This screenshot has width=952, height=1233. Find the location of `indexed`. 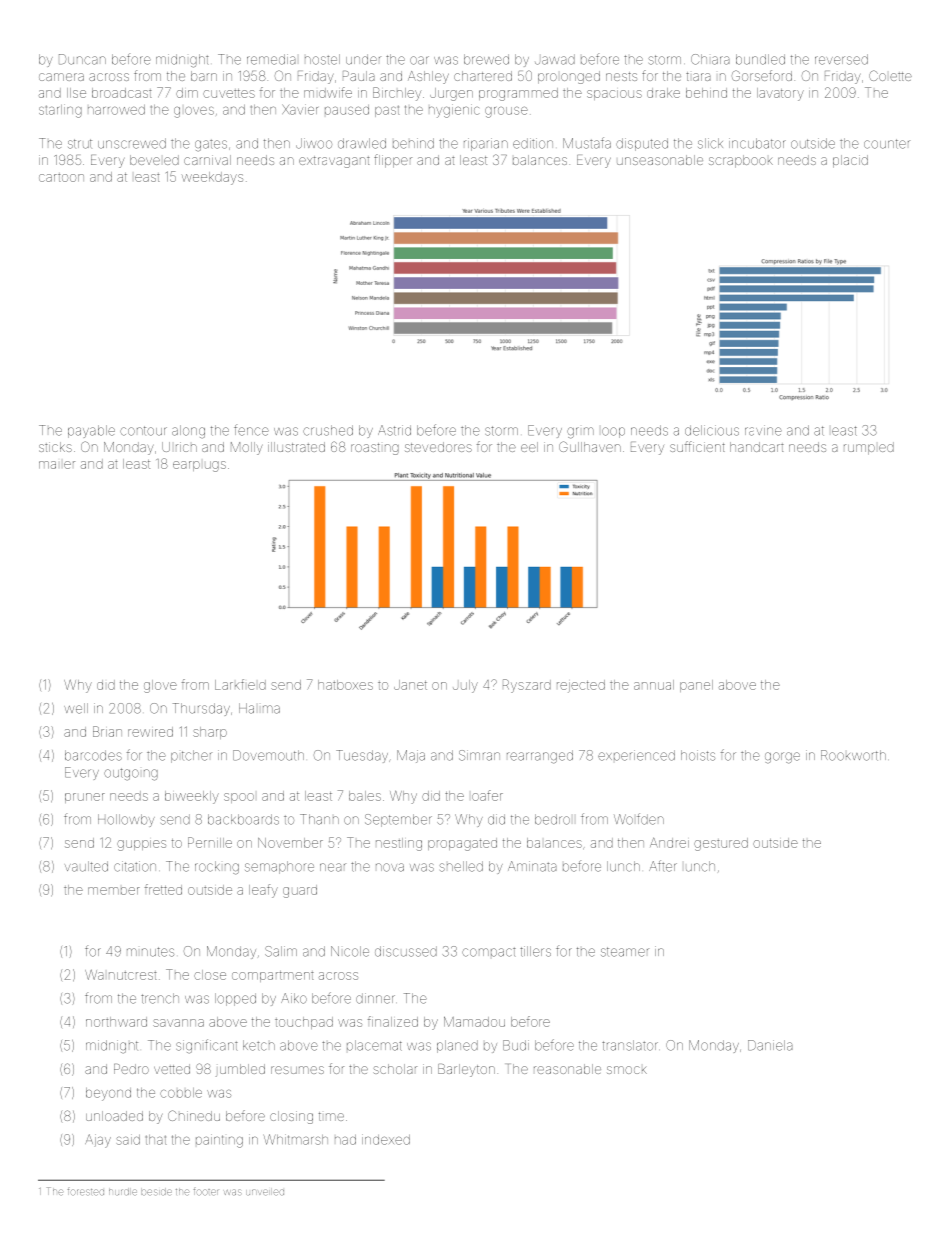

indexed is located at coordinates (386, 1139).
